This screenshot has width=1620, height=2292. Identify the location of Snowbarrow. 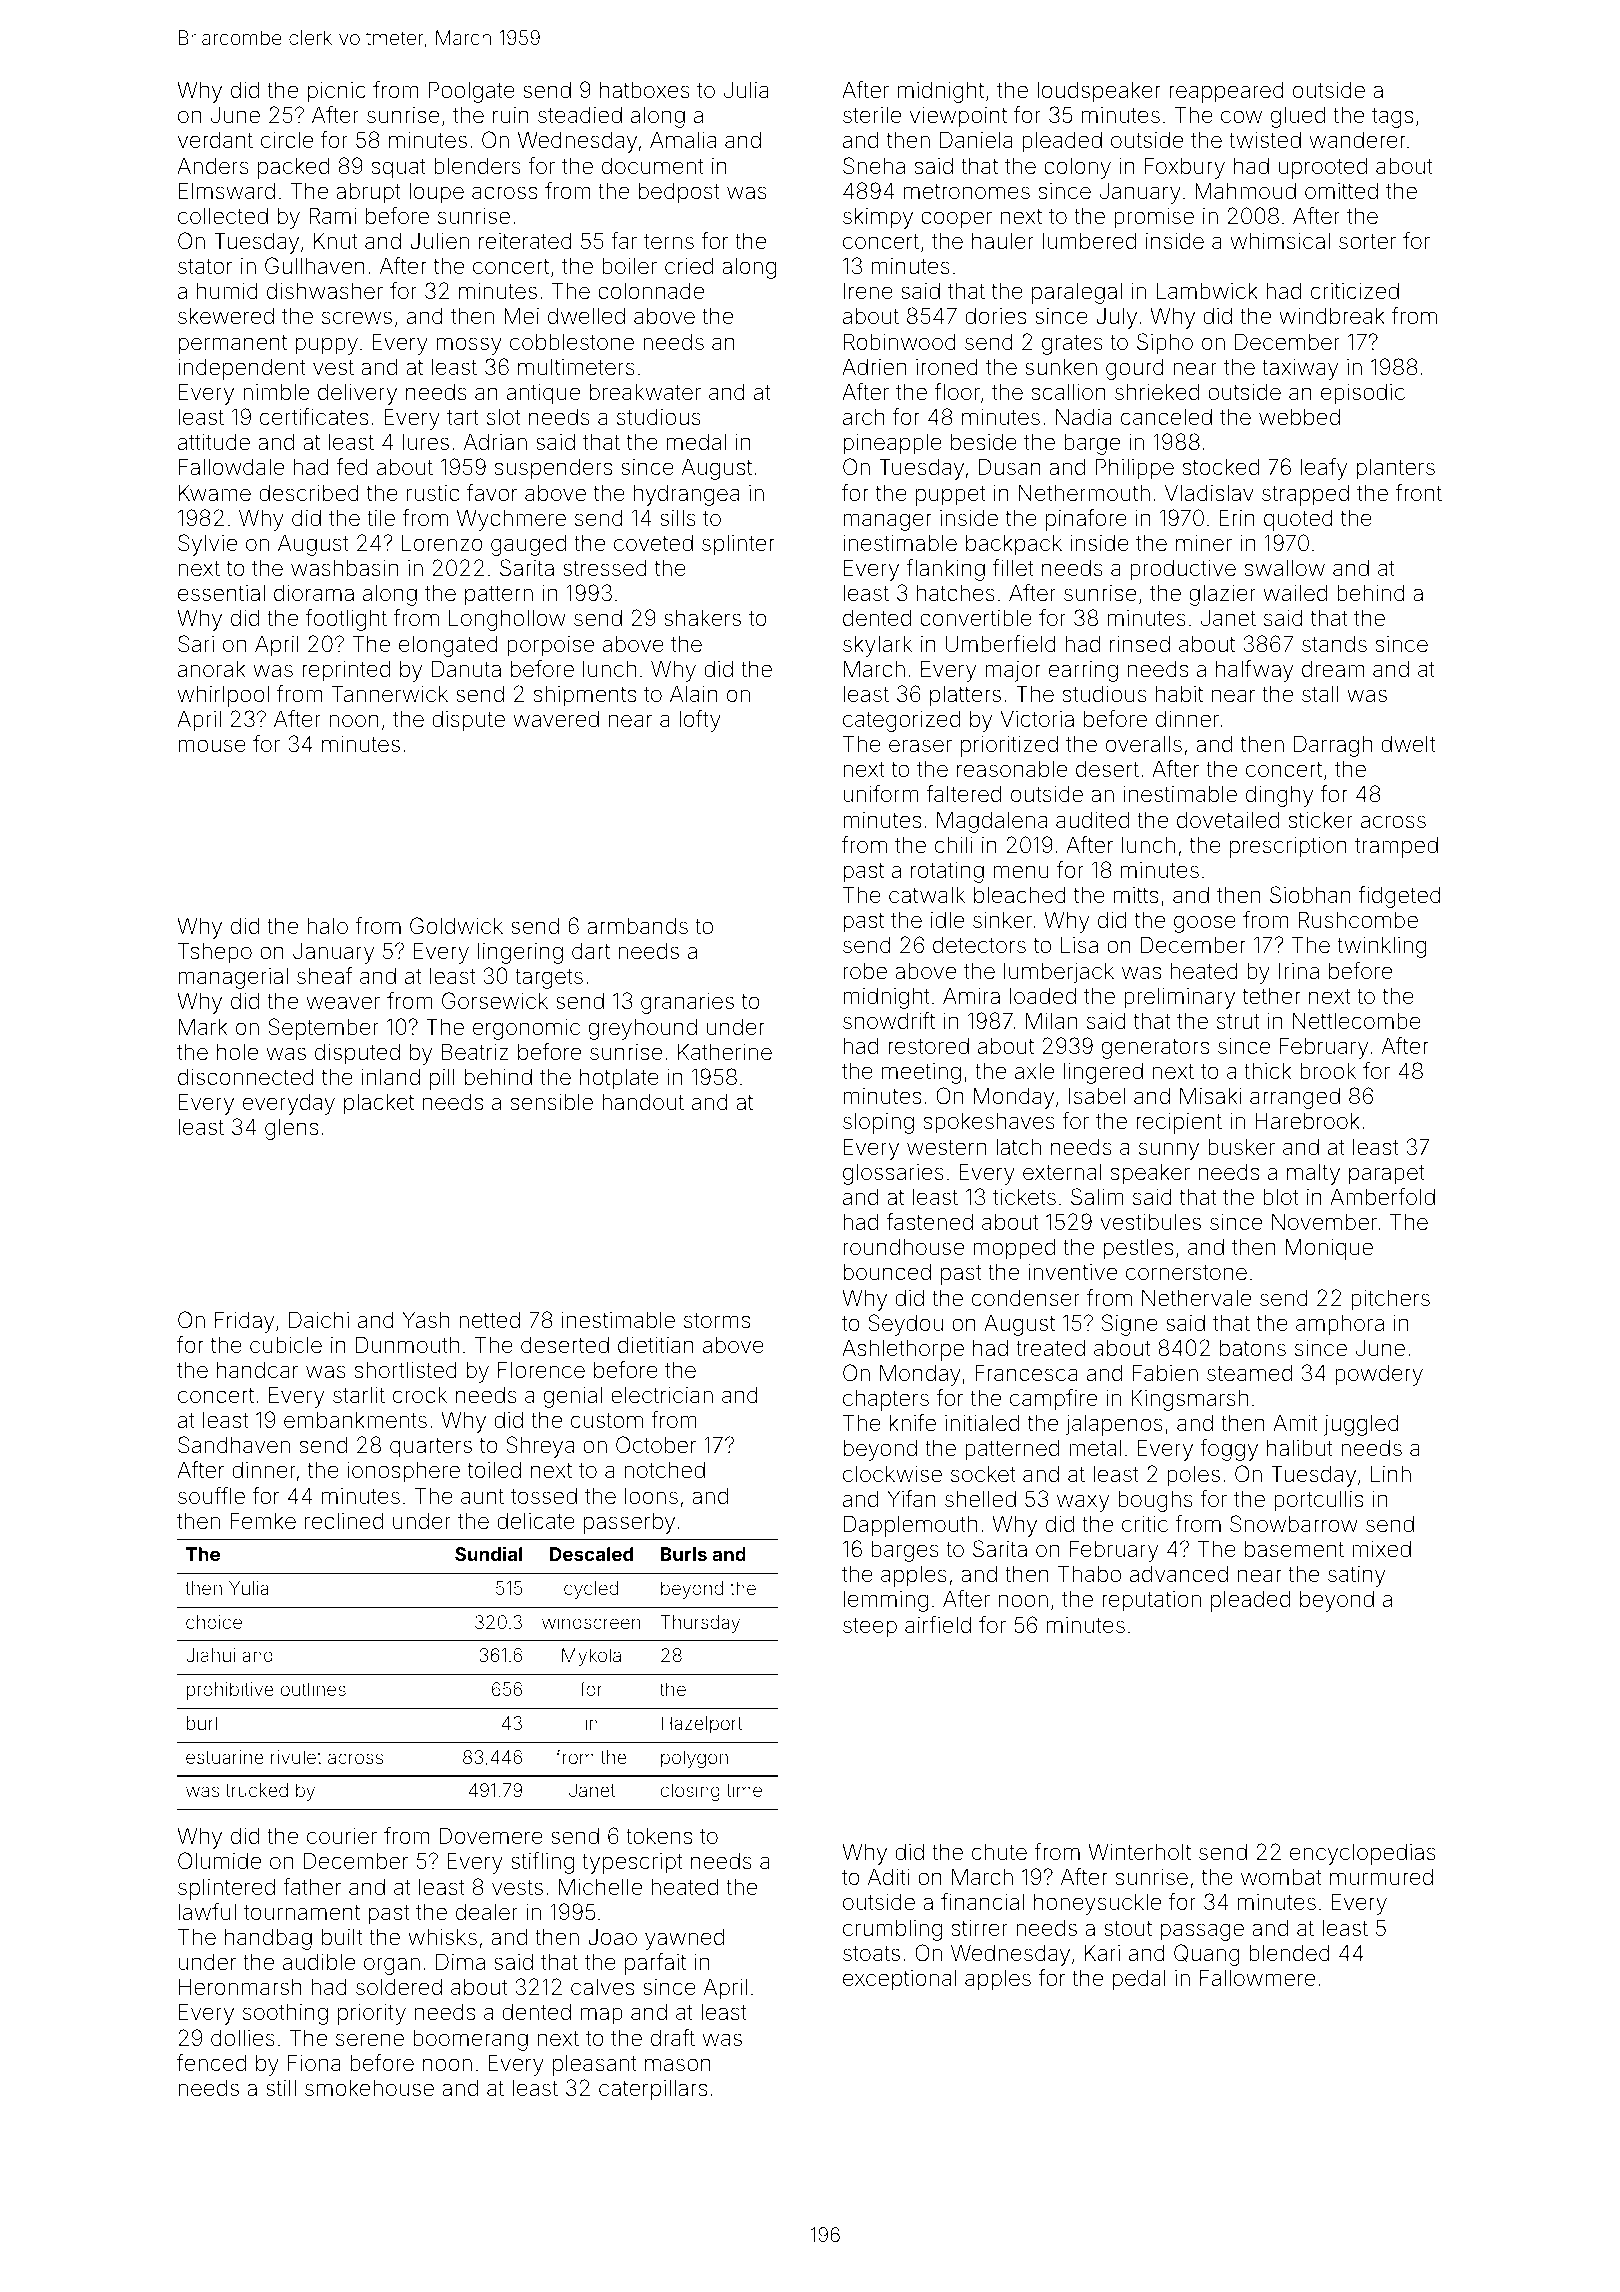
(1294, 1524).
